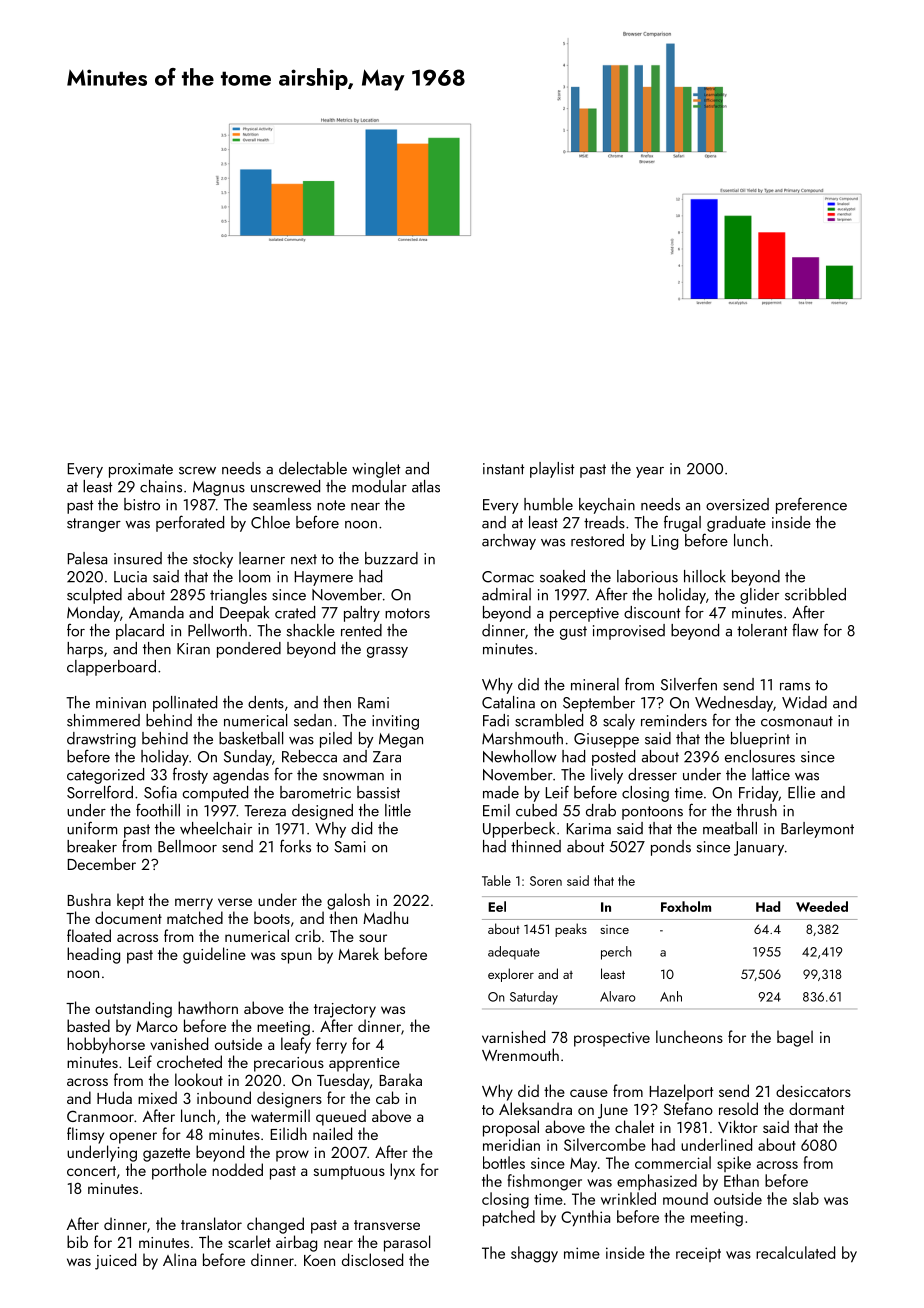  What do you see at coordinates (671, 996) in the screenshot?
I see `Anh` at bounding box center [671, 996].
